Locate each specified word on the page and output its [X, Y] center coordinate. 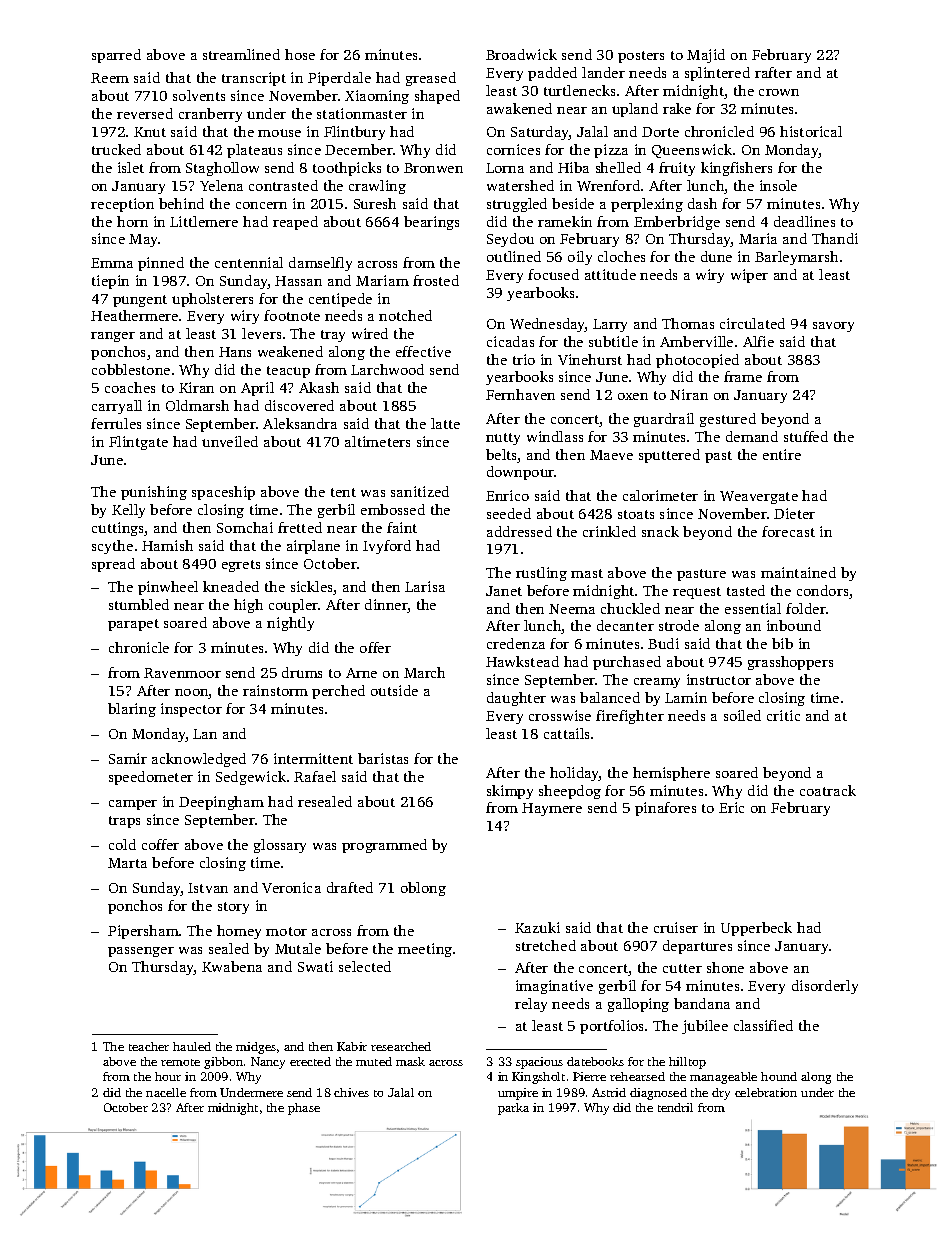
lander [603, 72]
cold [122, 844]
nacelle [166, 1092]
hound [779, 1076]
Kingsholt [538, 1078]
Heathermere [134, 315]
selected [365, 966]
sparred [116, 56]
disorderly [825, 987]
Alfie [758, 341]
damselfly [320, 264]
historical [811, 131]
